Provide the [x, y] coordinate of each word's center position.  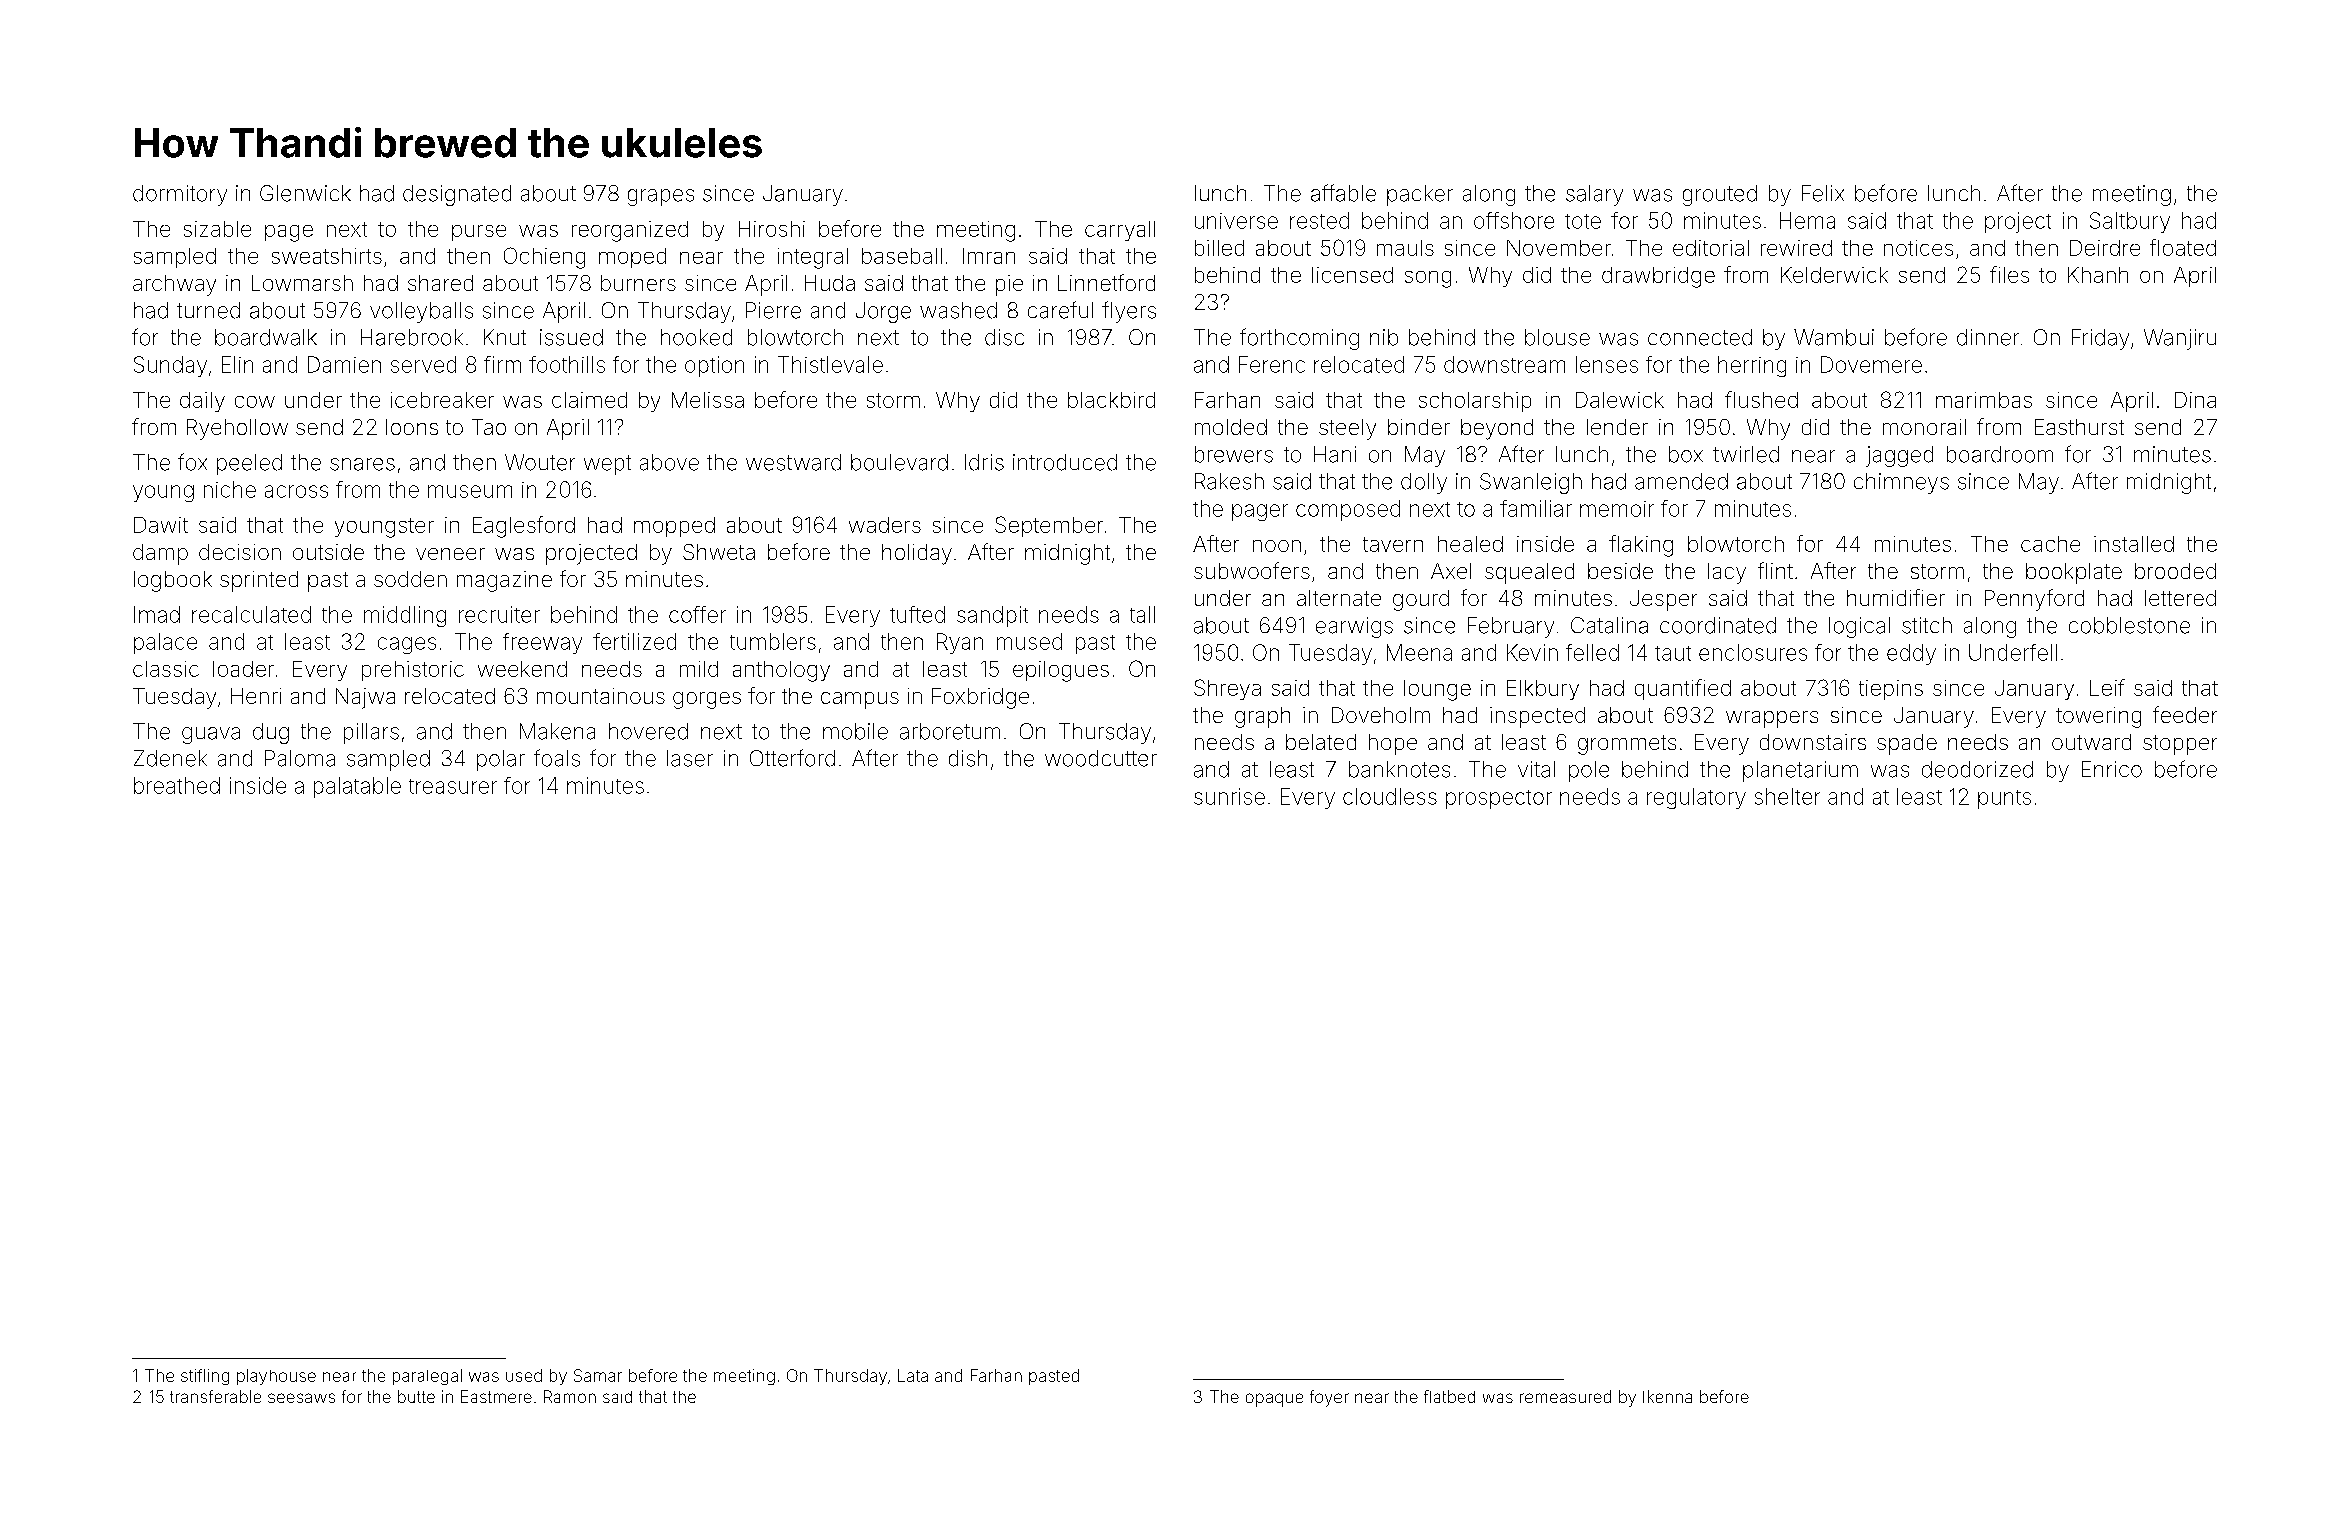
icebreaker [442, 400]
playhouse [276, 1377]
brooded [2175, 571]
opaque [1274, 1400]
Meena [1419, 652]
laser [690, 758]
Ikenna [1667, 1396]
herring [1752, 366]
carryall [1120, 231]
